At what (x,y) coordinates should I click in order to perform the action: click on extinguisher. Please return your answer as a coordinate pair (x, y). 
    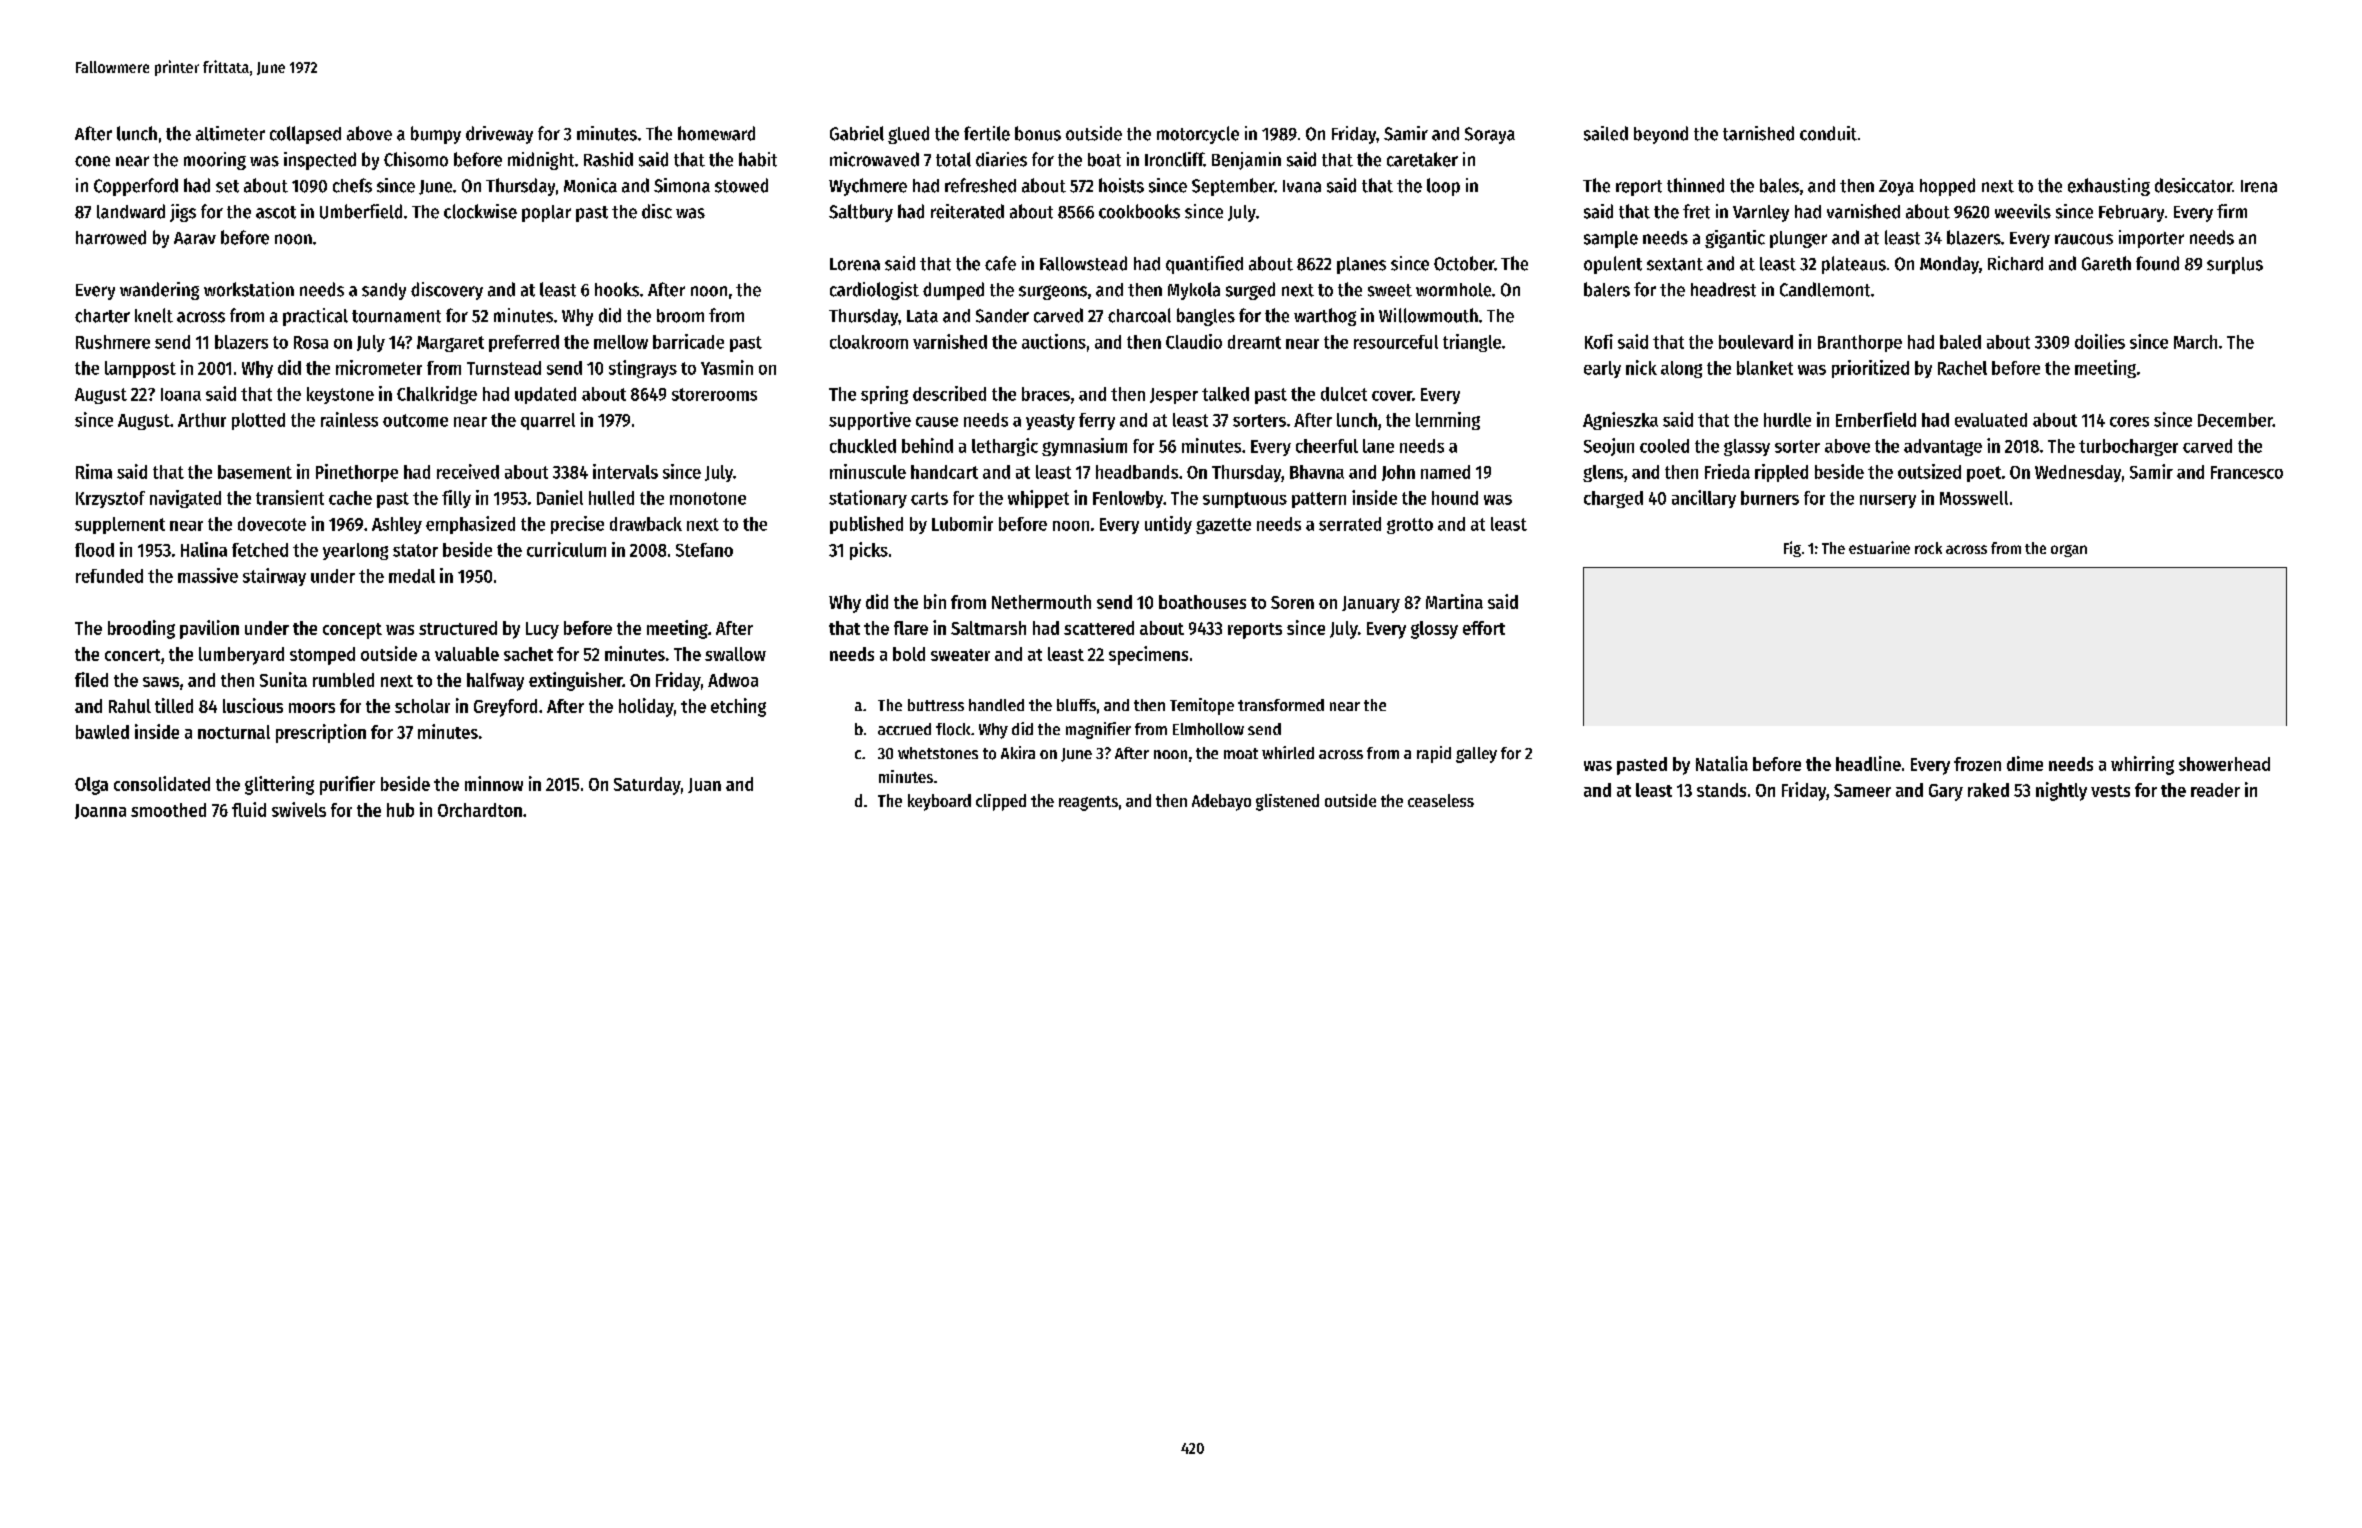
    Looking at the image, I should click on (576, 681).
